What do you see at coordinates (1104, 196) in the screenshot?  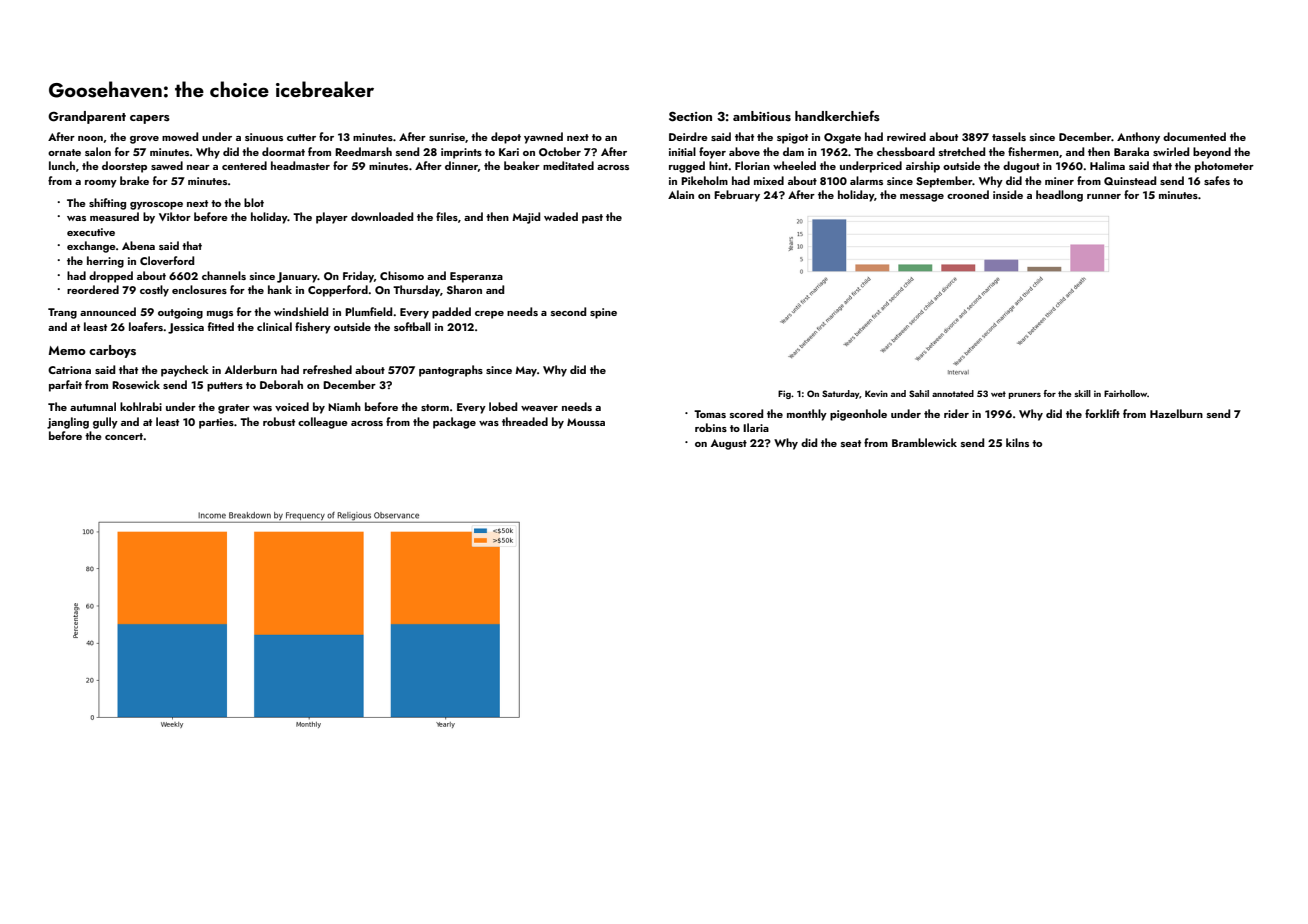 I see `runner` at bounding box center [1104, 196].
